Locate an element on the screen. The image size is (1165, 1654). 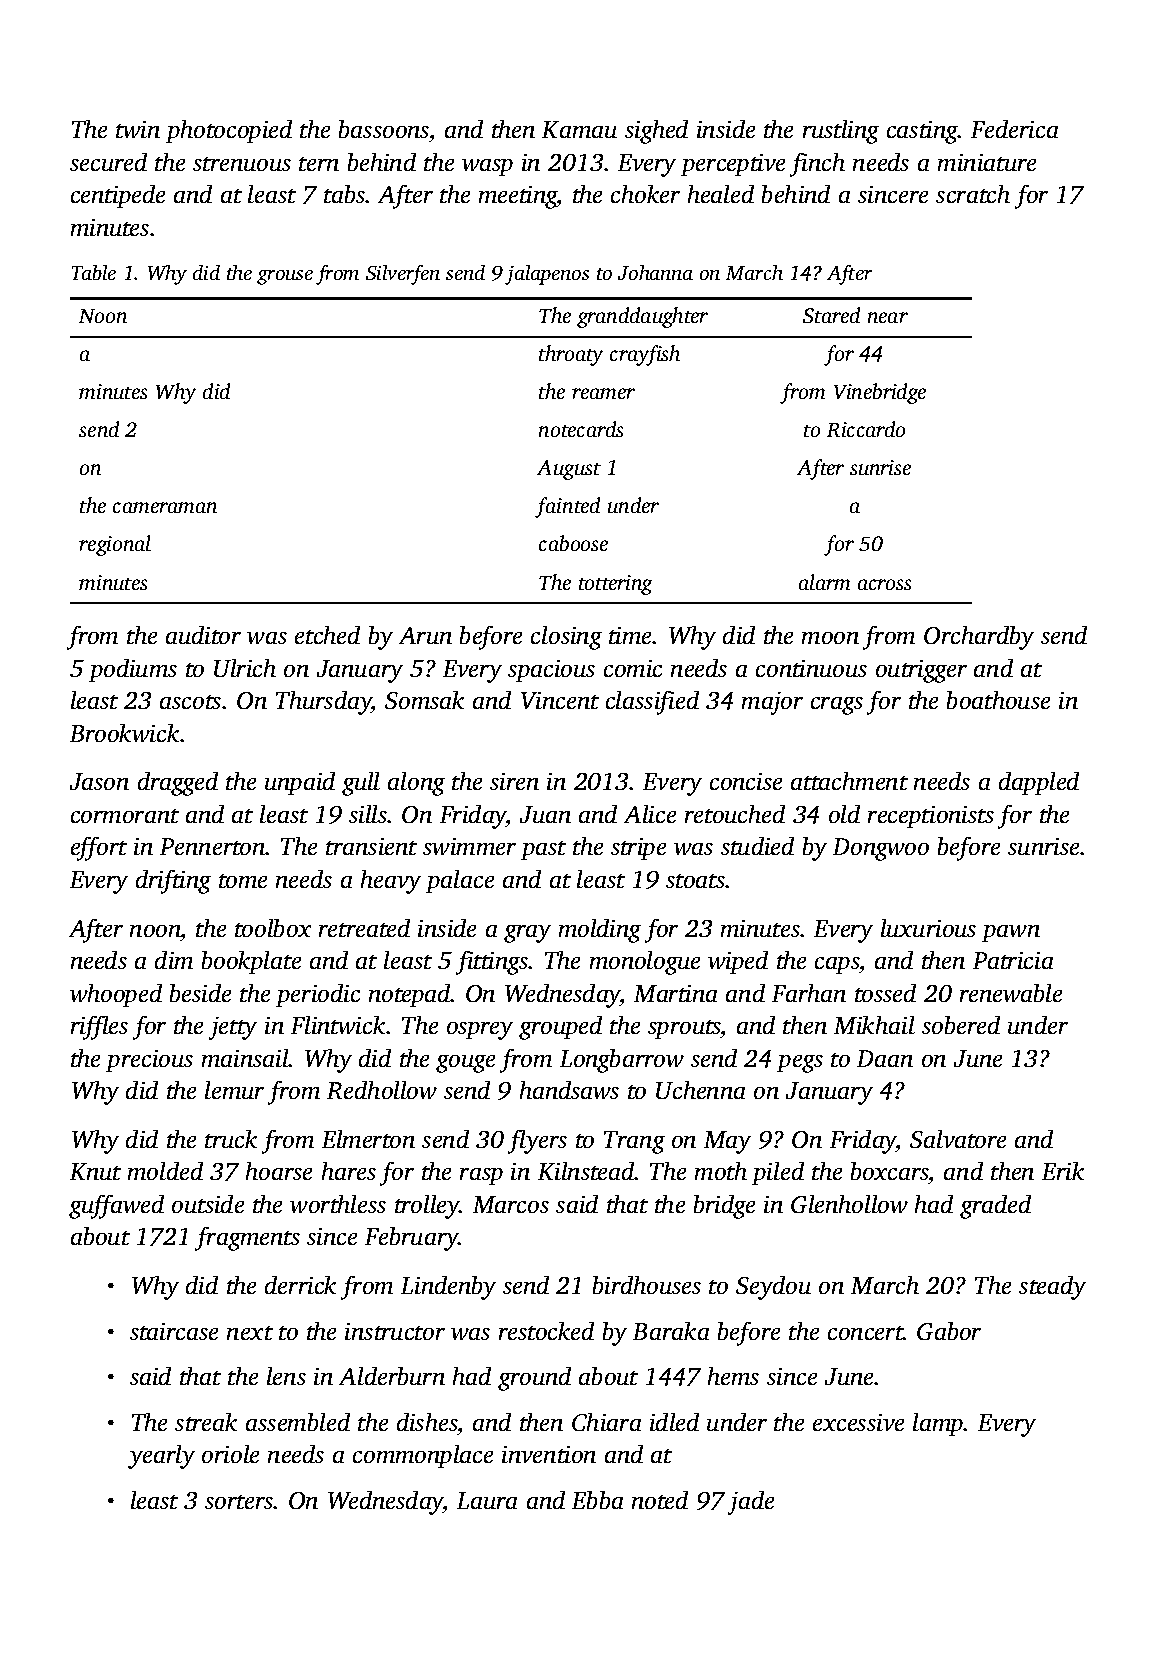
Marcos is located at coordinates (511, 1204).
